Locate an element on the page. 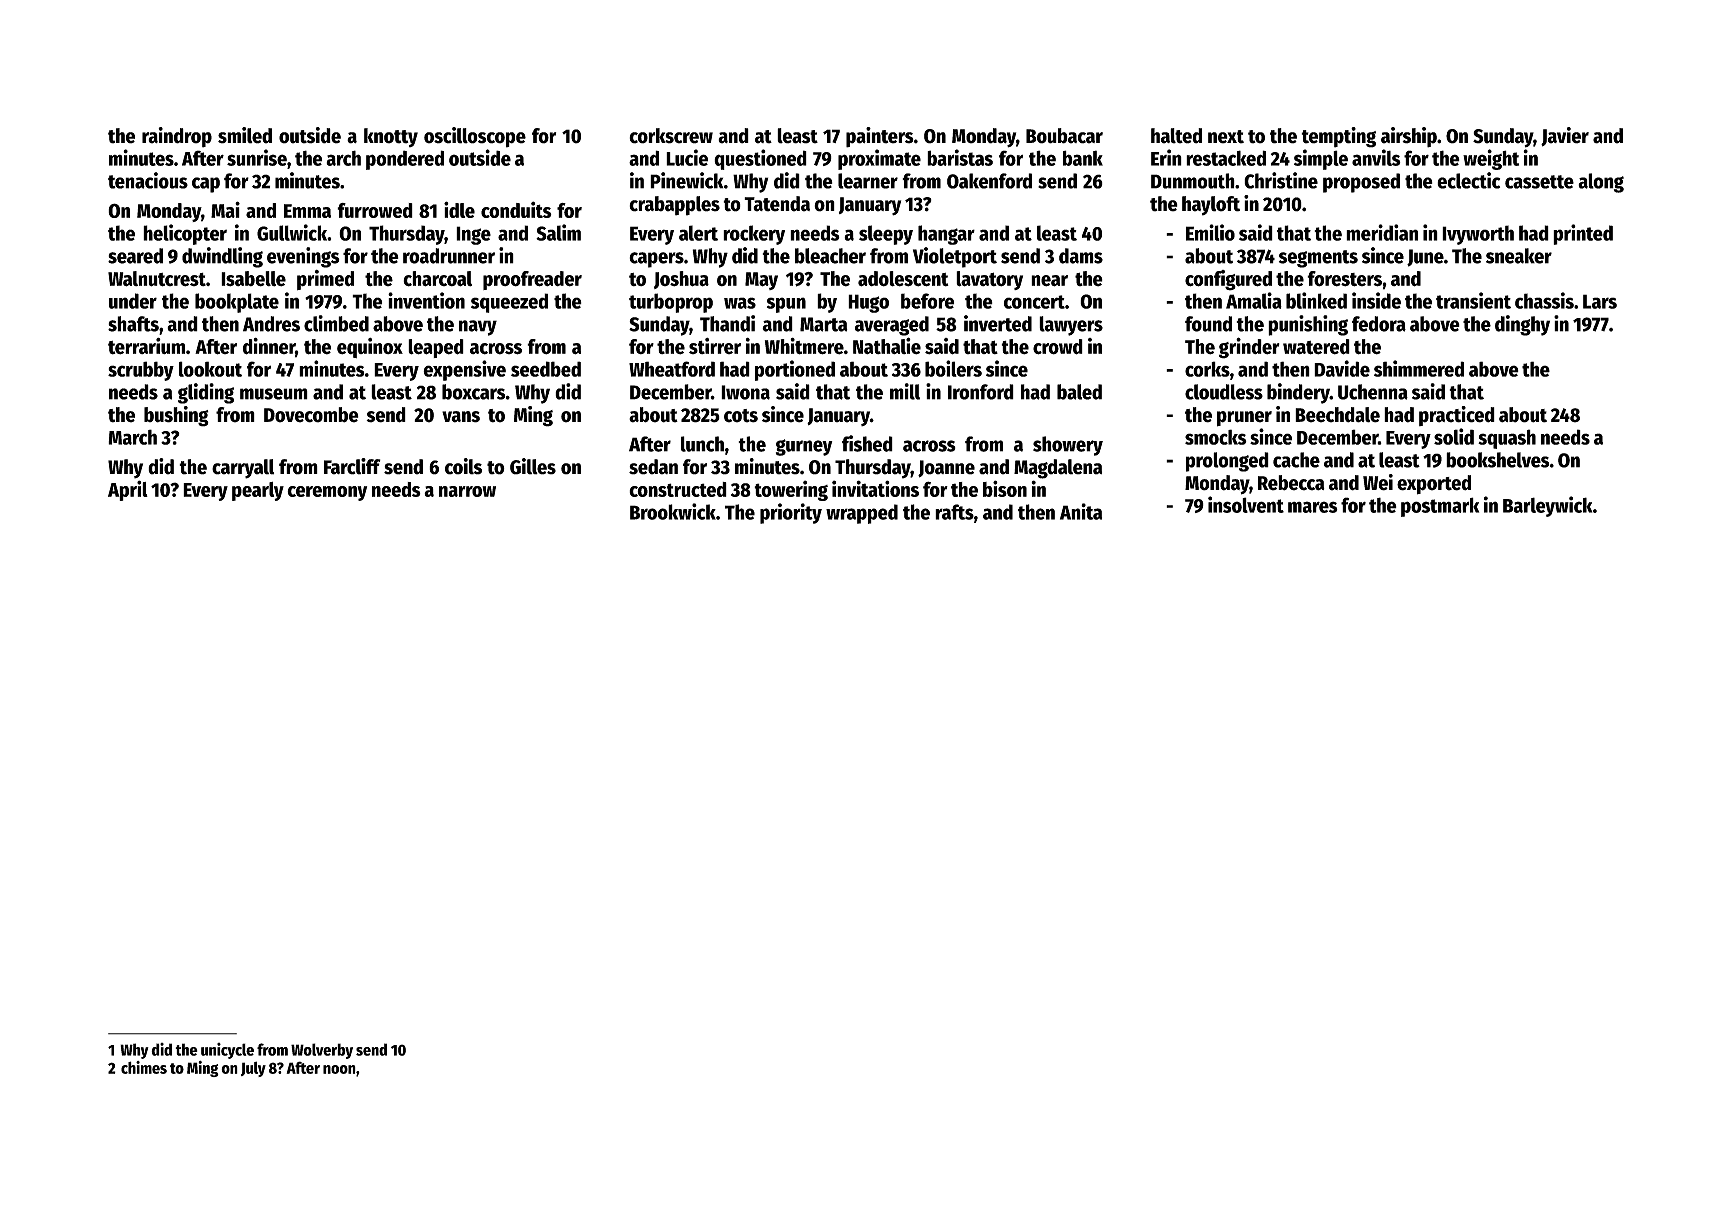  July is located at coordinates (253, 1069).
